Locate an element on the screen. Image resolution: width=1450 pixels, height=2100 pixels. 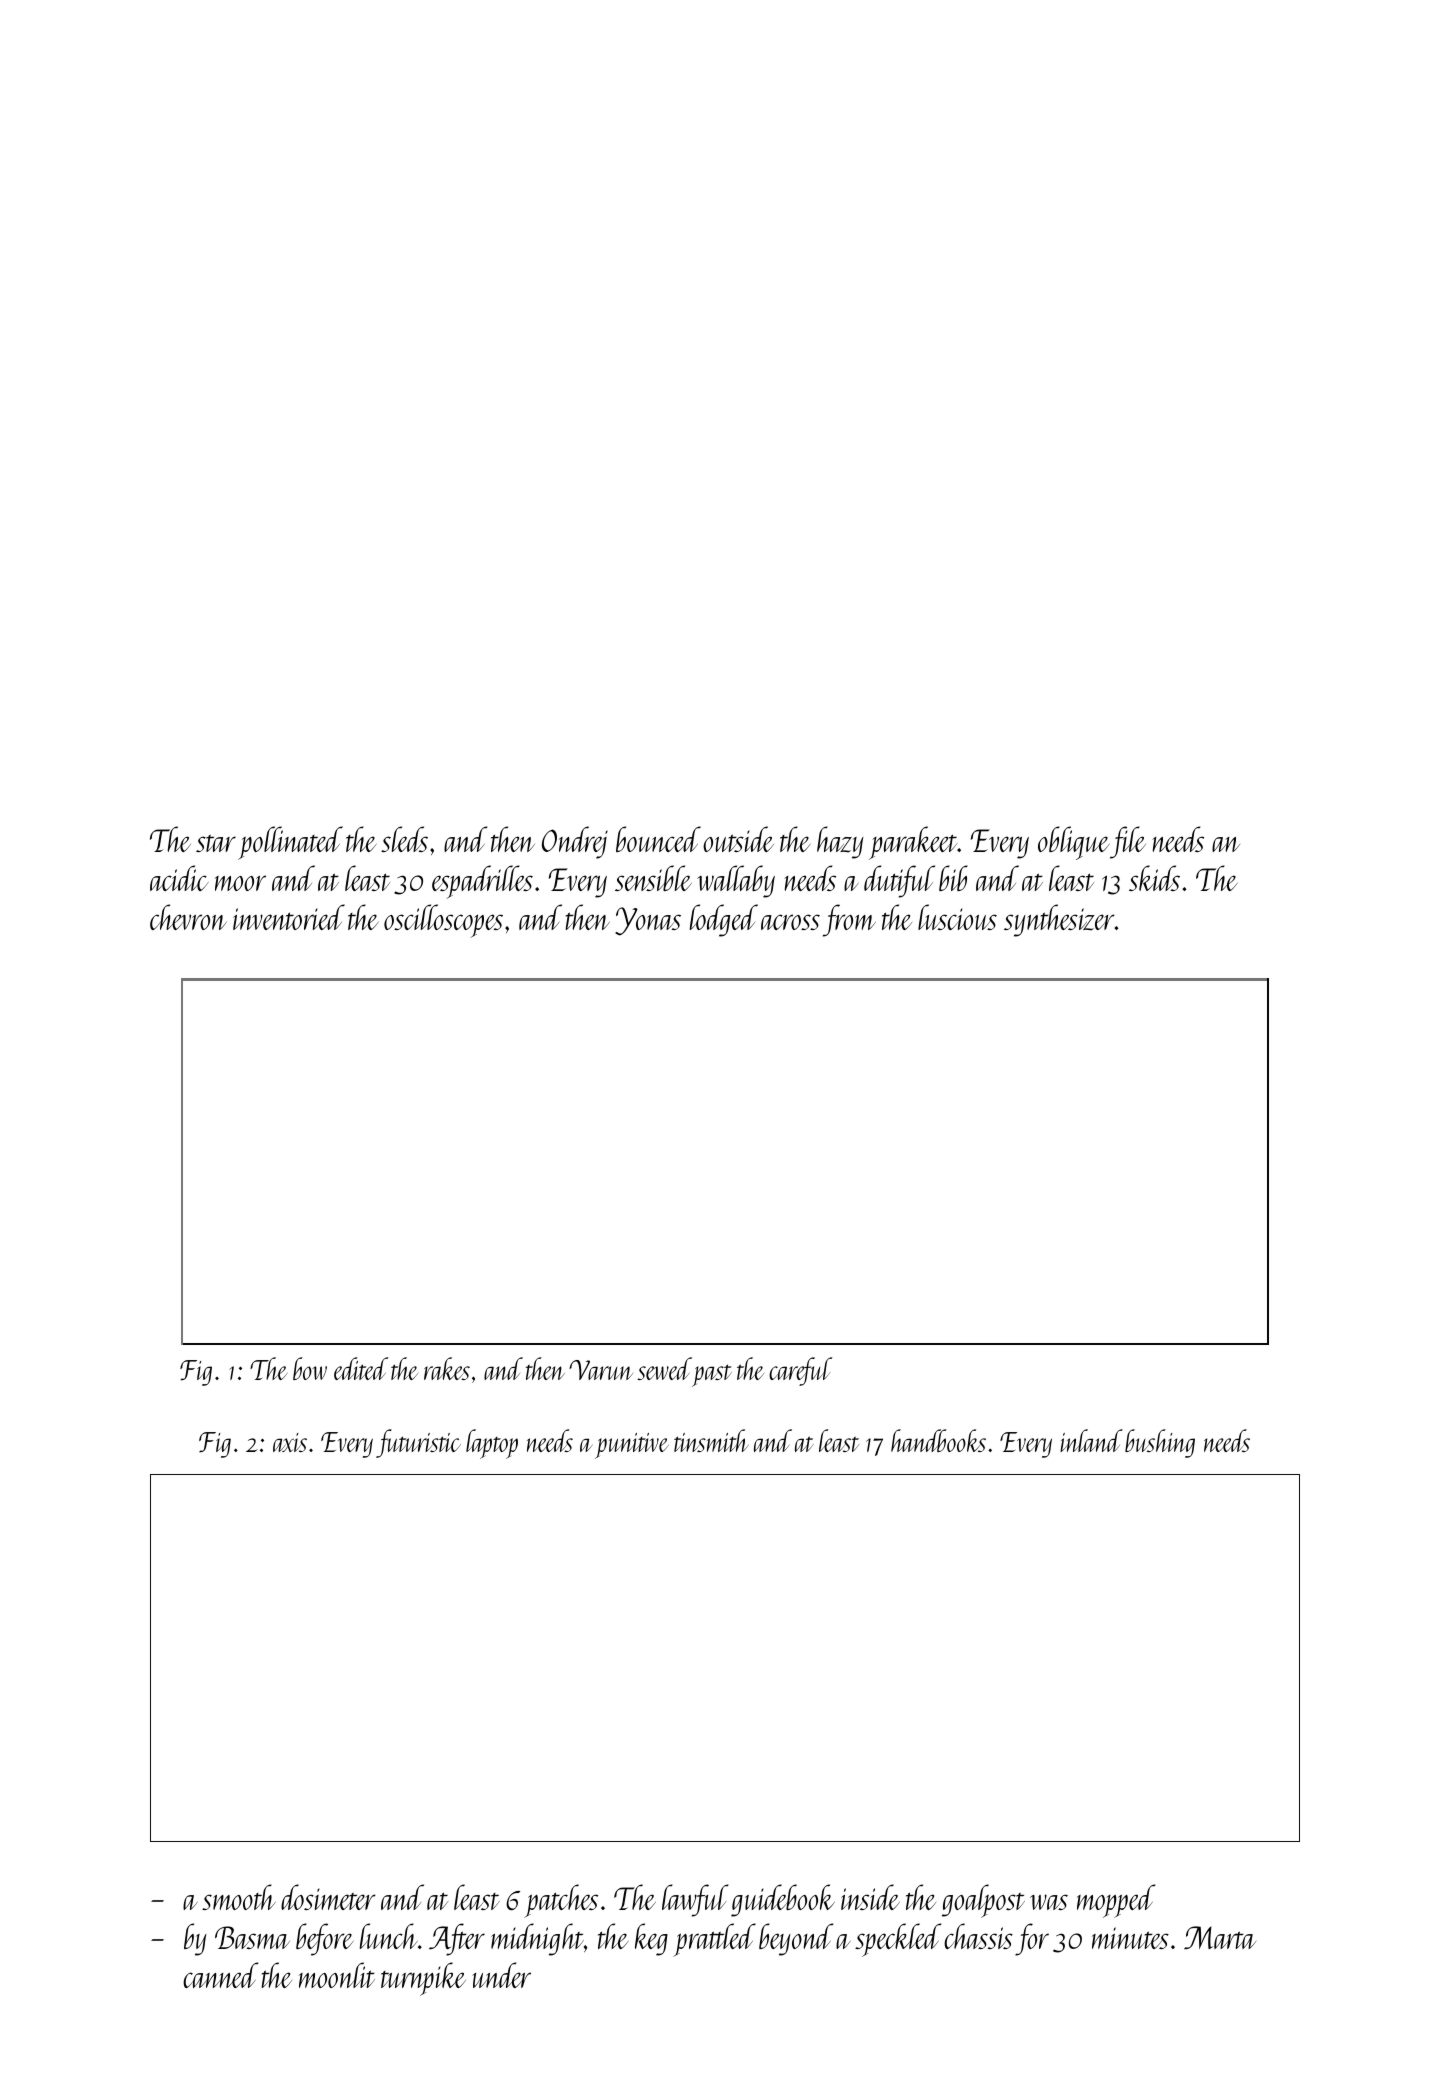
file is located at coordinates (1128, 842).
